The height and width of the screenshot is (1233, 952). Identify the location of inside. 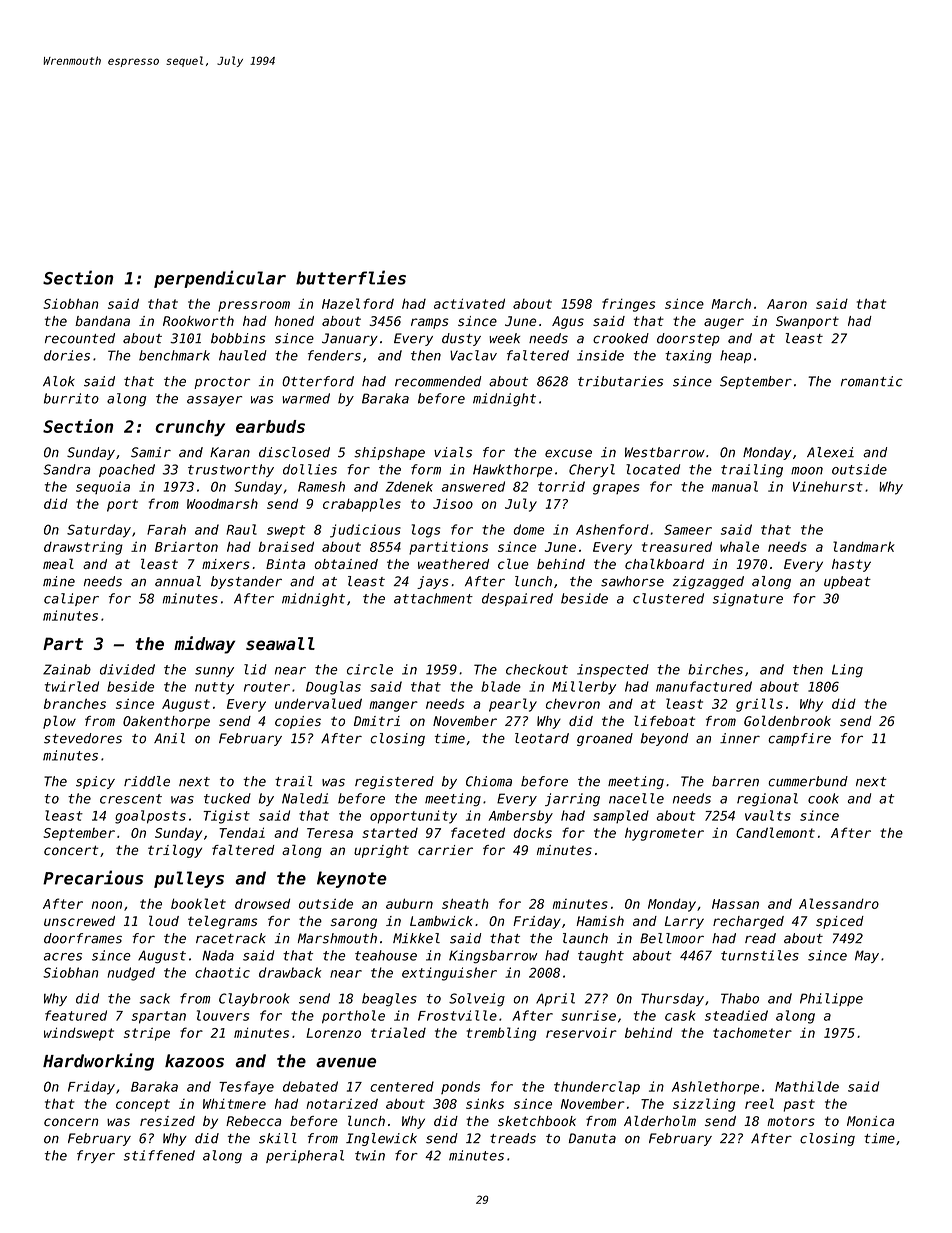
(600, 355).
